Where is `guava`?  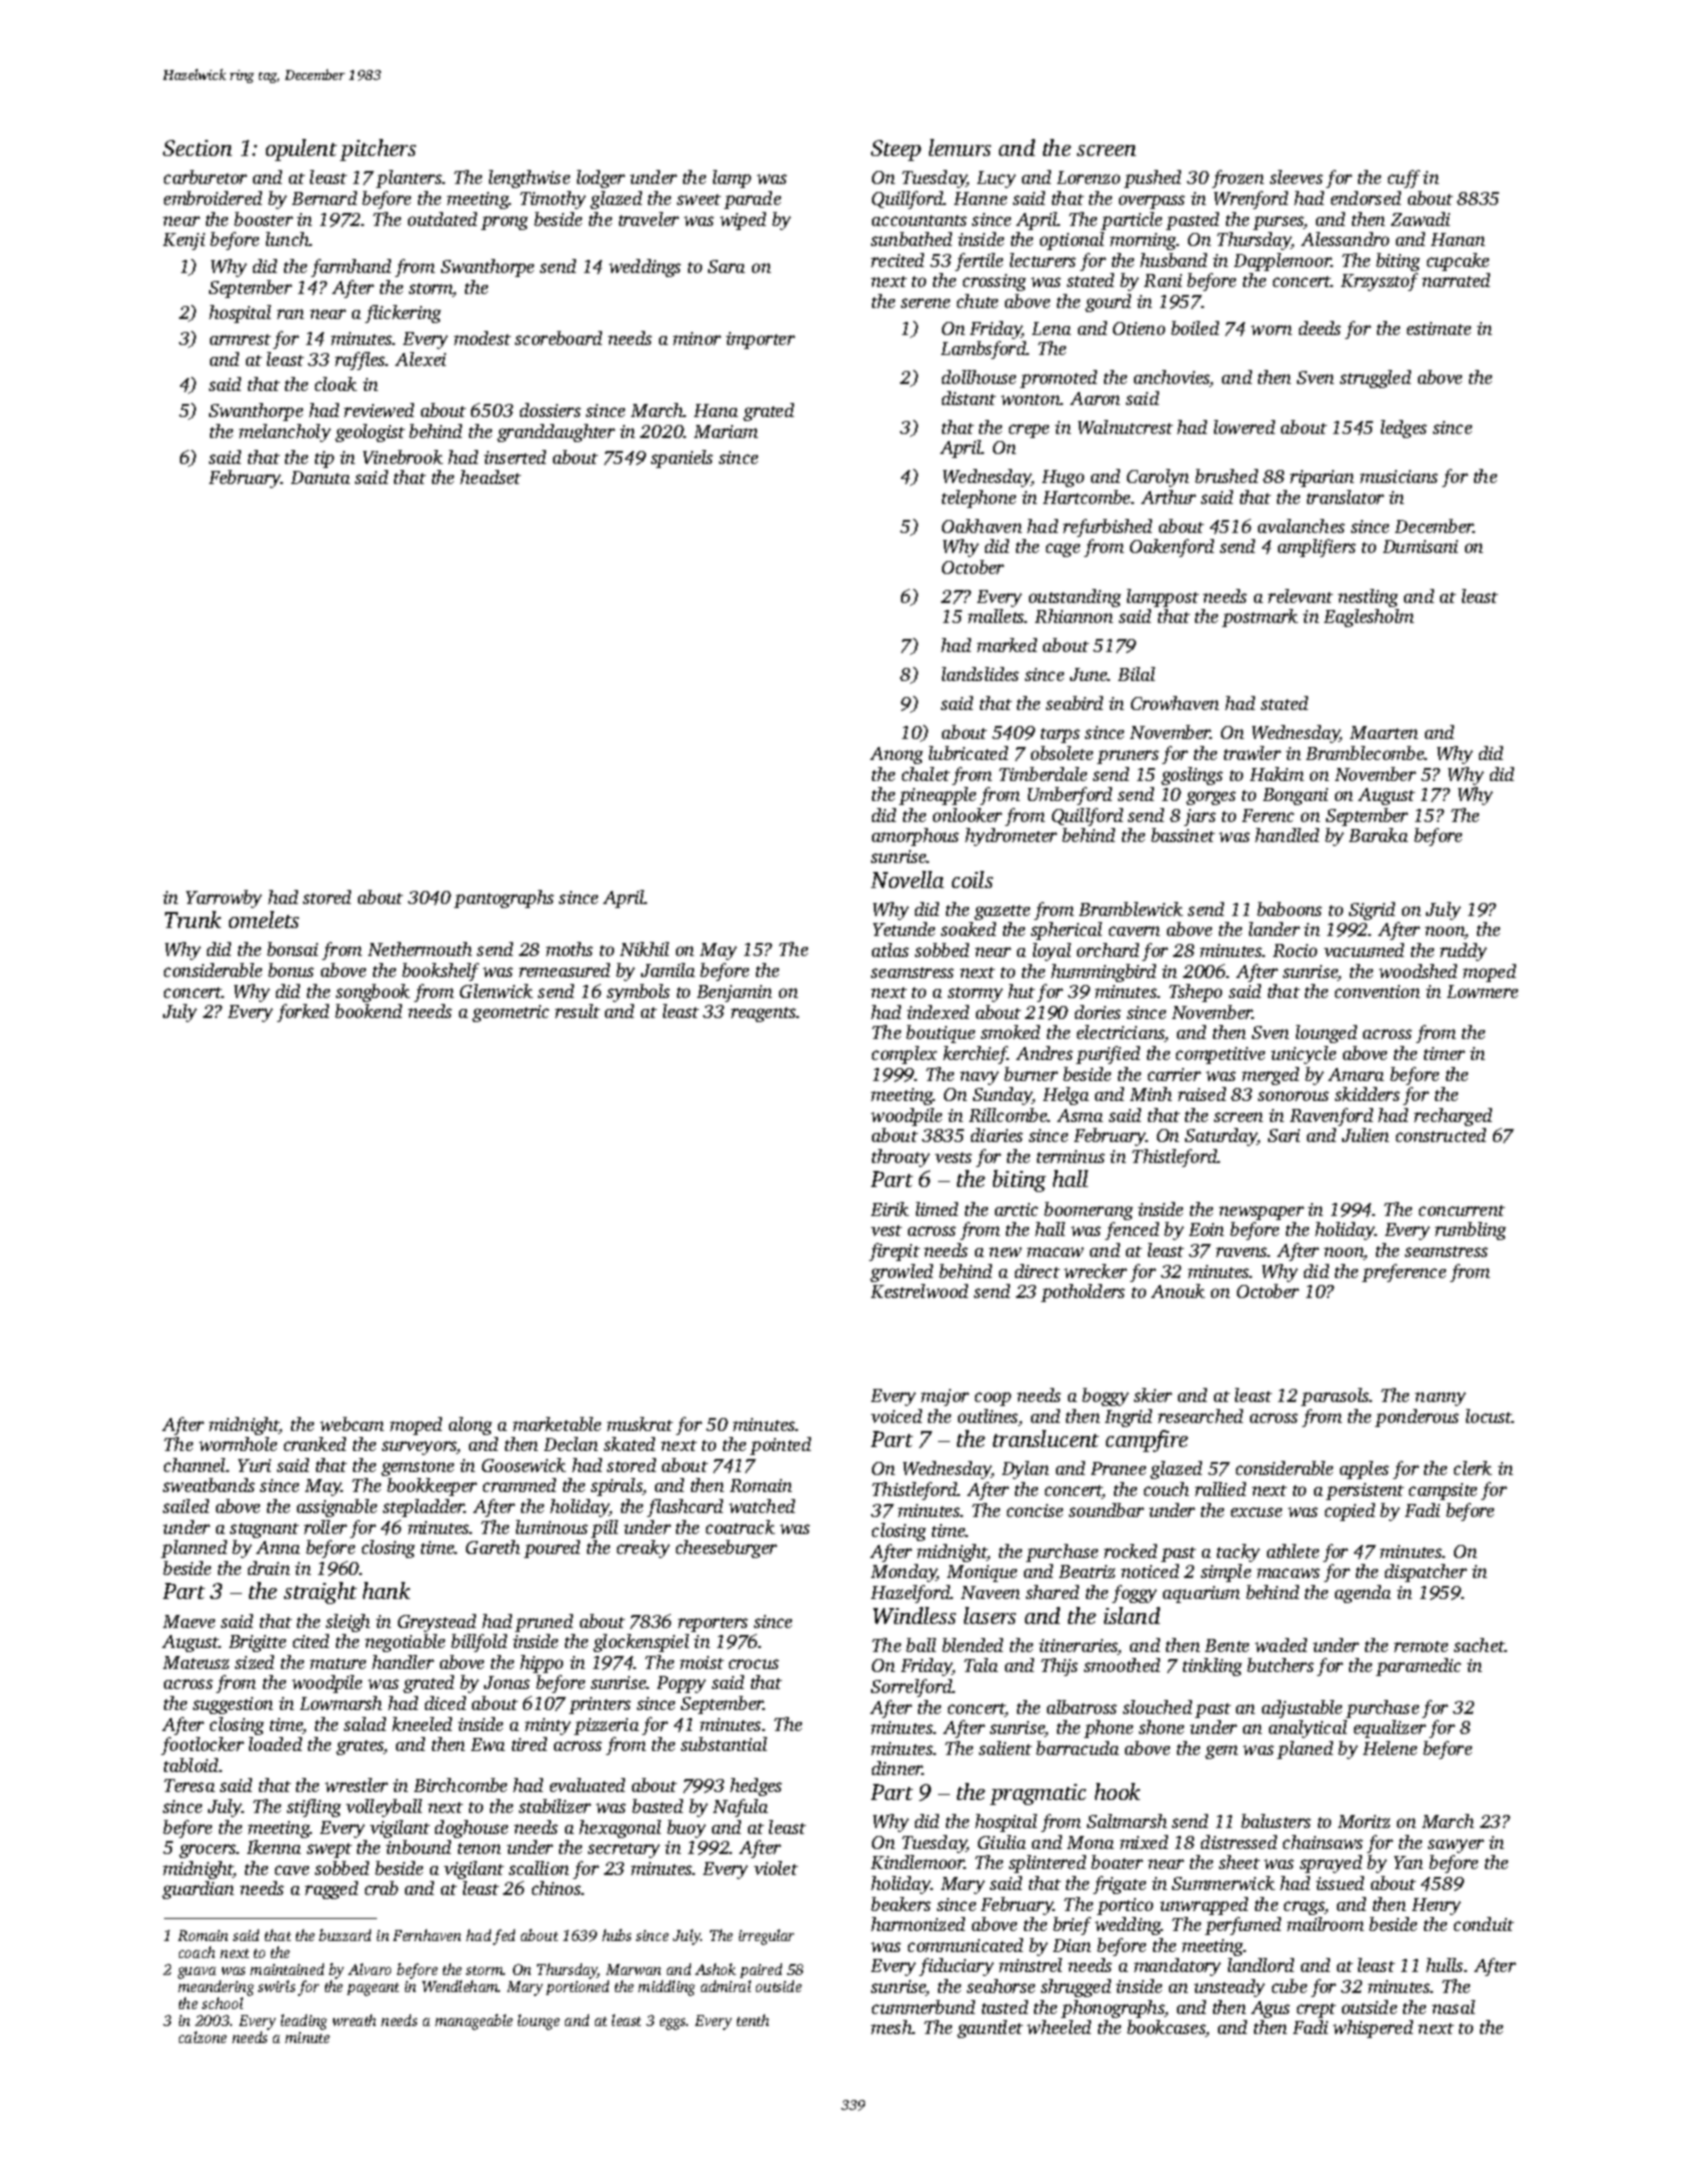
guava is located at coordinates (197, 1973).
